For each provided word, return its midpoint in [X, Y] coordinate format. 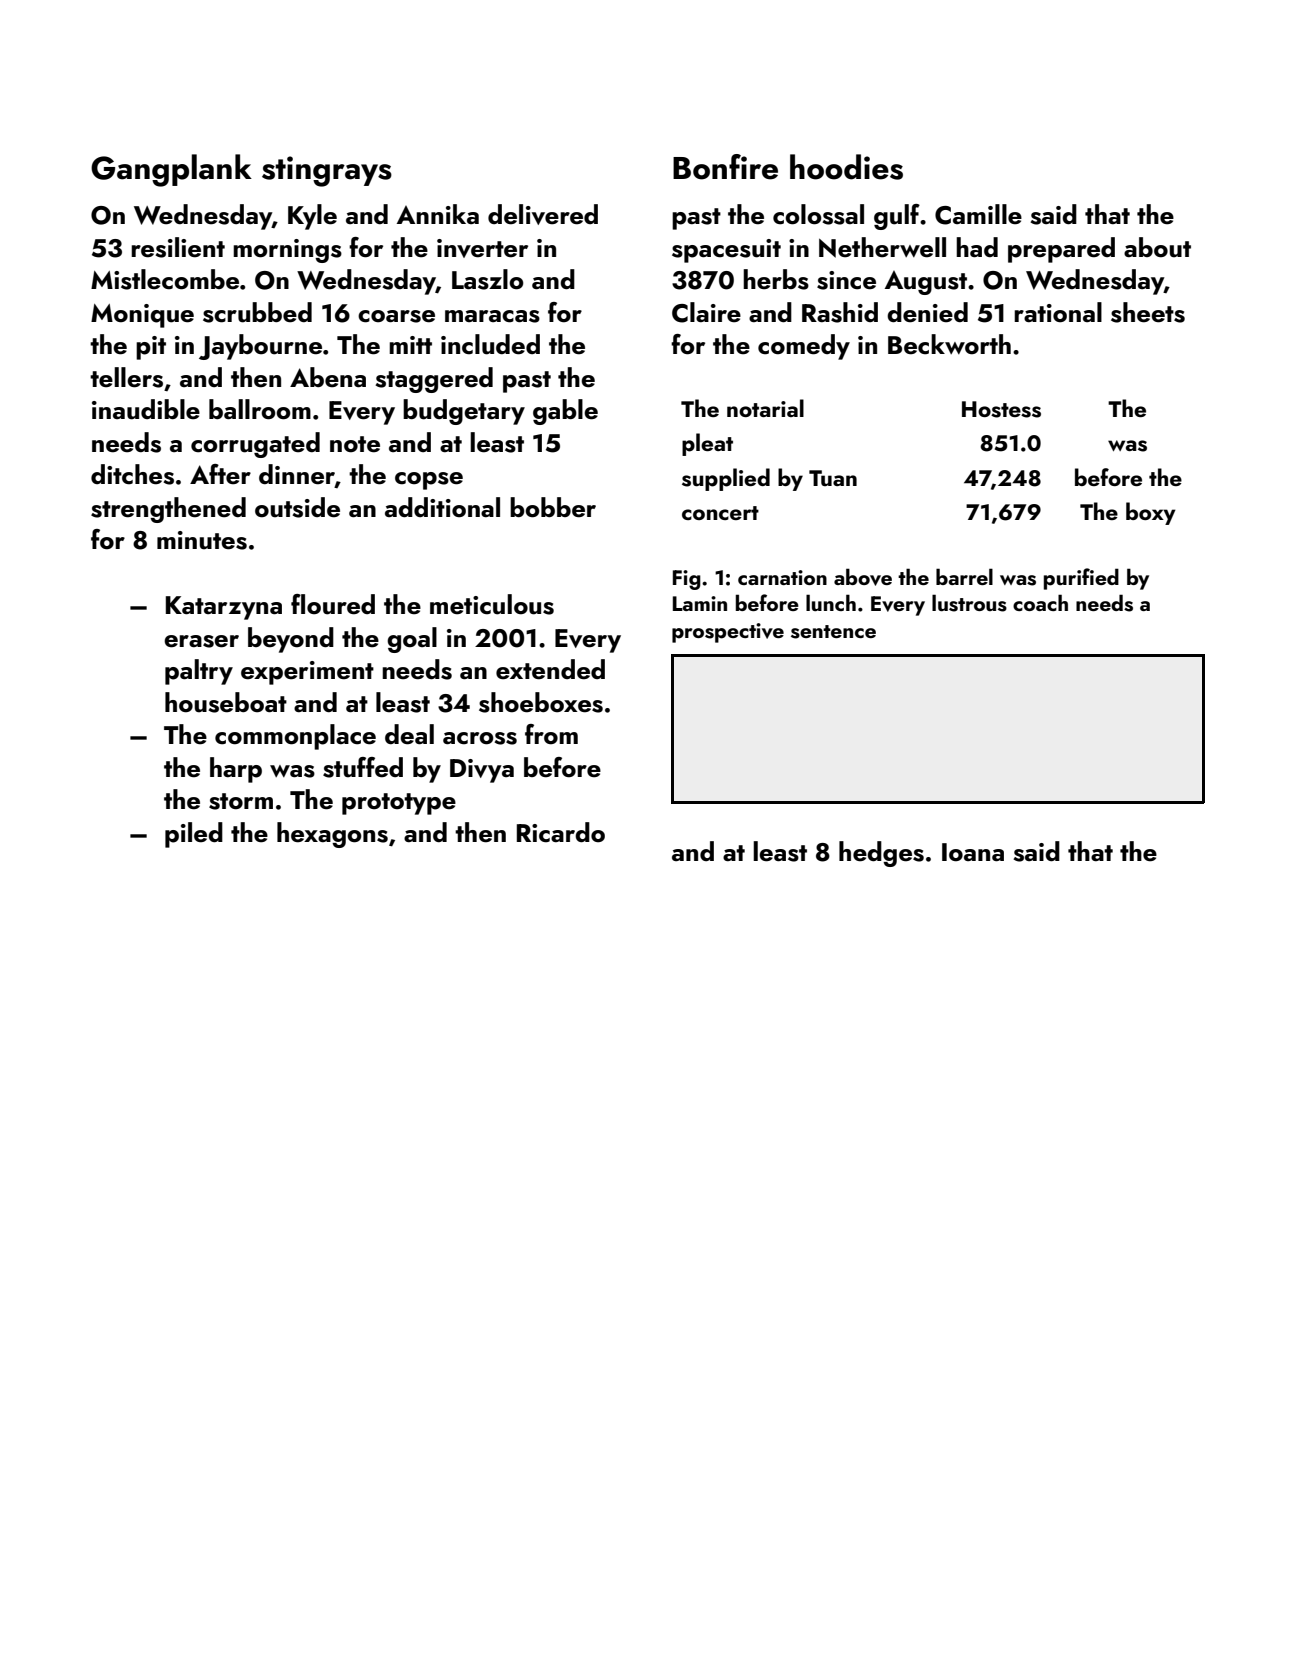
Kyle [312, 217]
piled [194, 835]
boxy [1151, 513]
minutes [202, 540]
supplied [726, 479]
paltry [199, 672]
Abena [328, 377]
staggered [434, 380]
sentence [833, 632]
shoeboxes [541, 702]
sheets [1148, 312]
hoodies [846, 167]
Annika [438, 214]
